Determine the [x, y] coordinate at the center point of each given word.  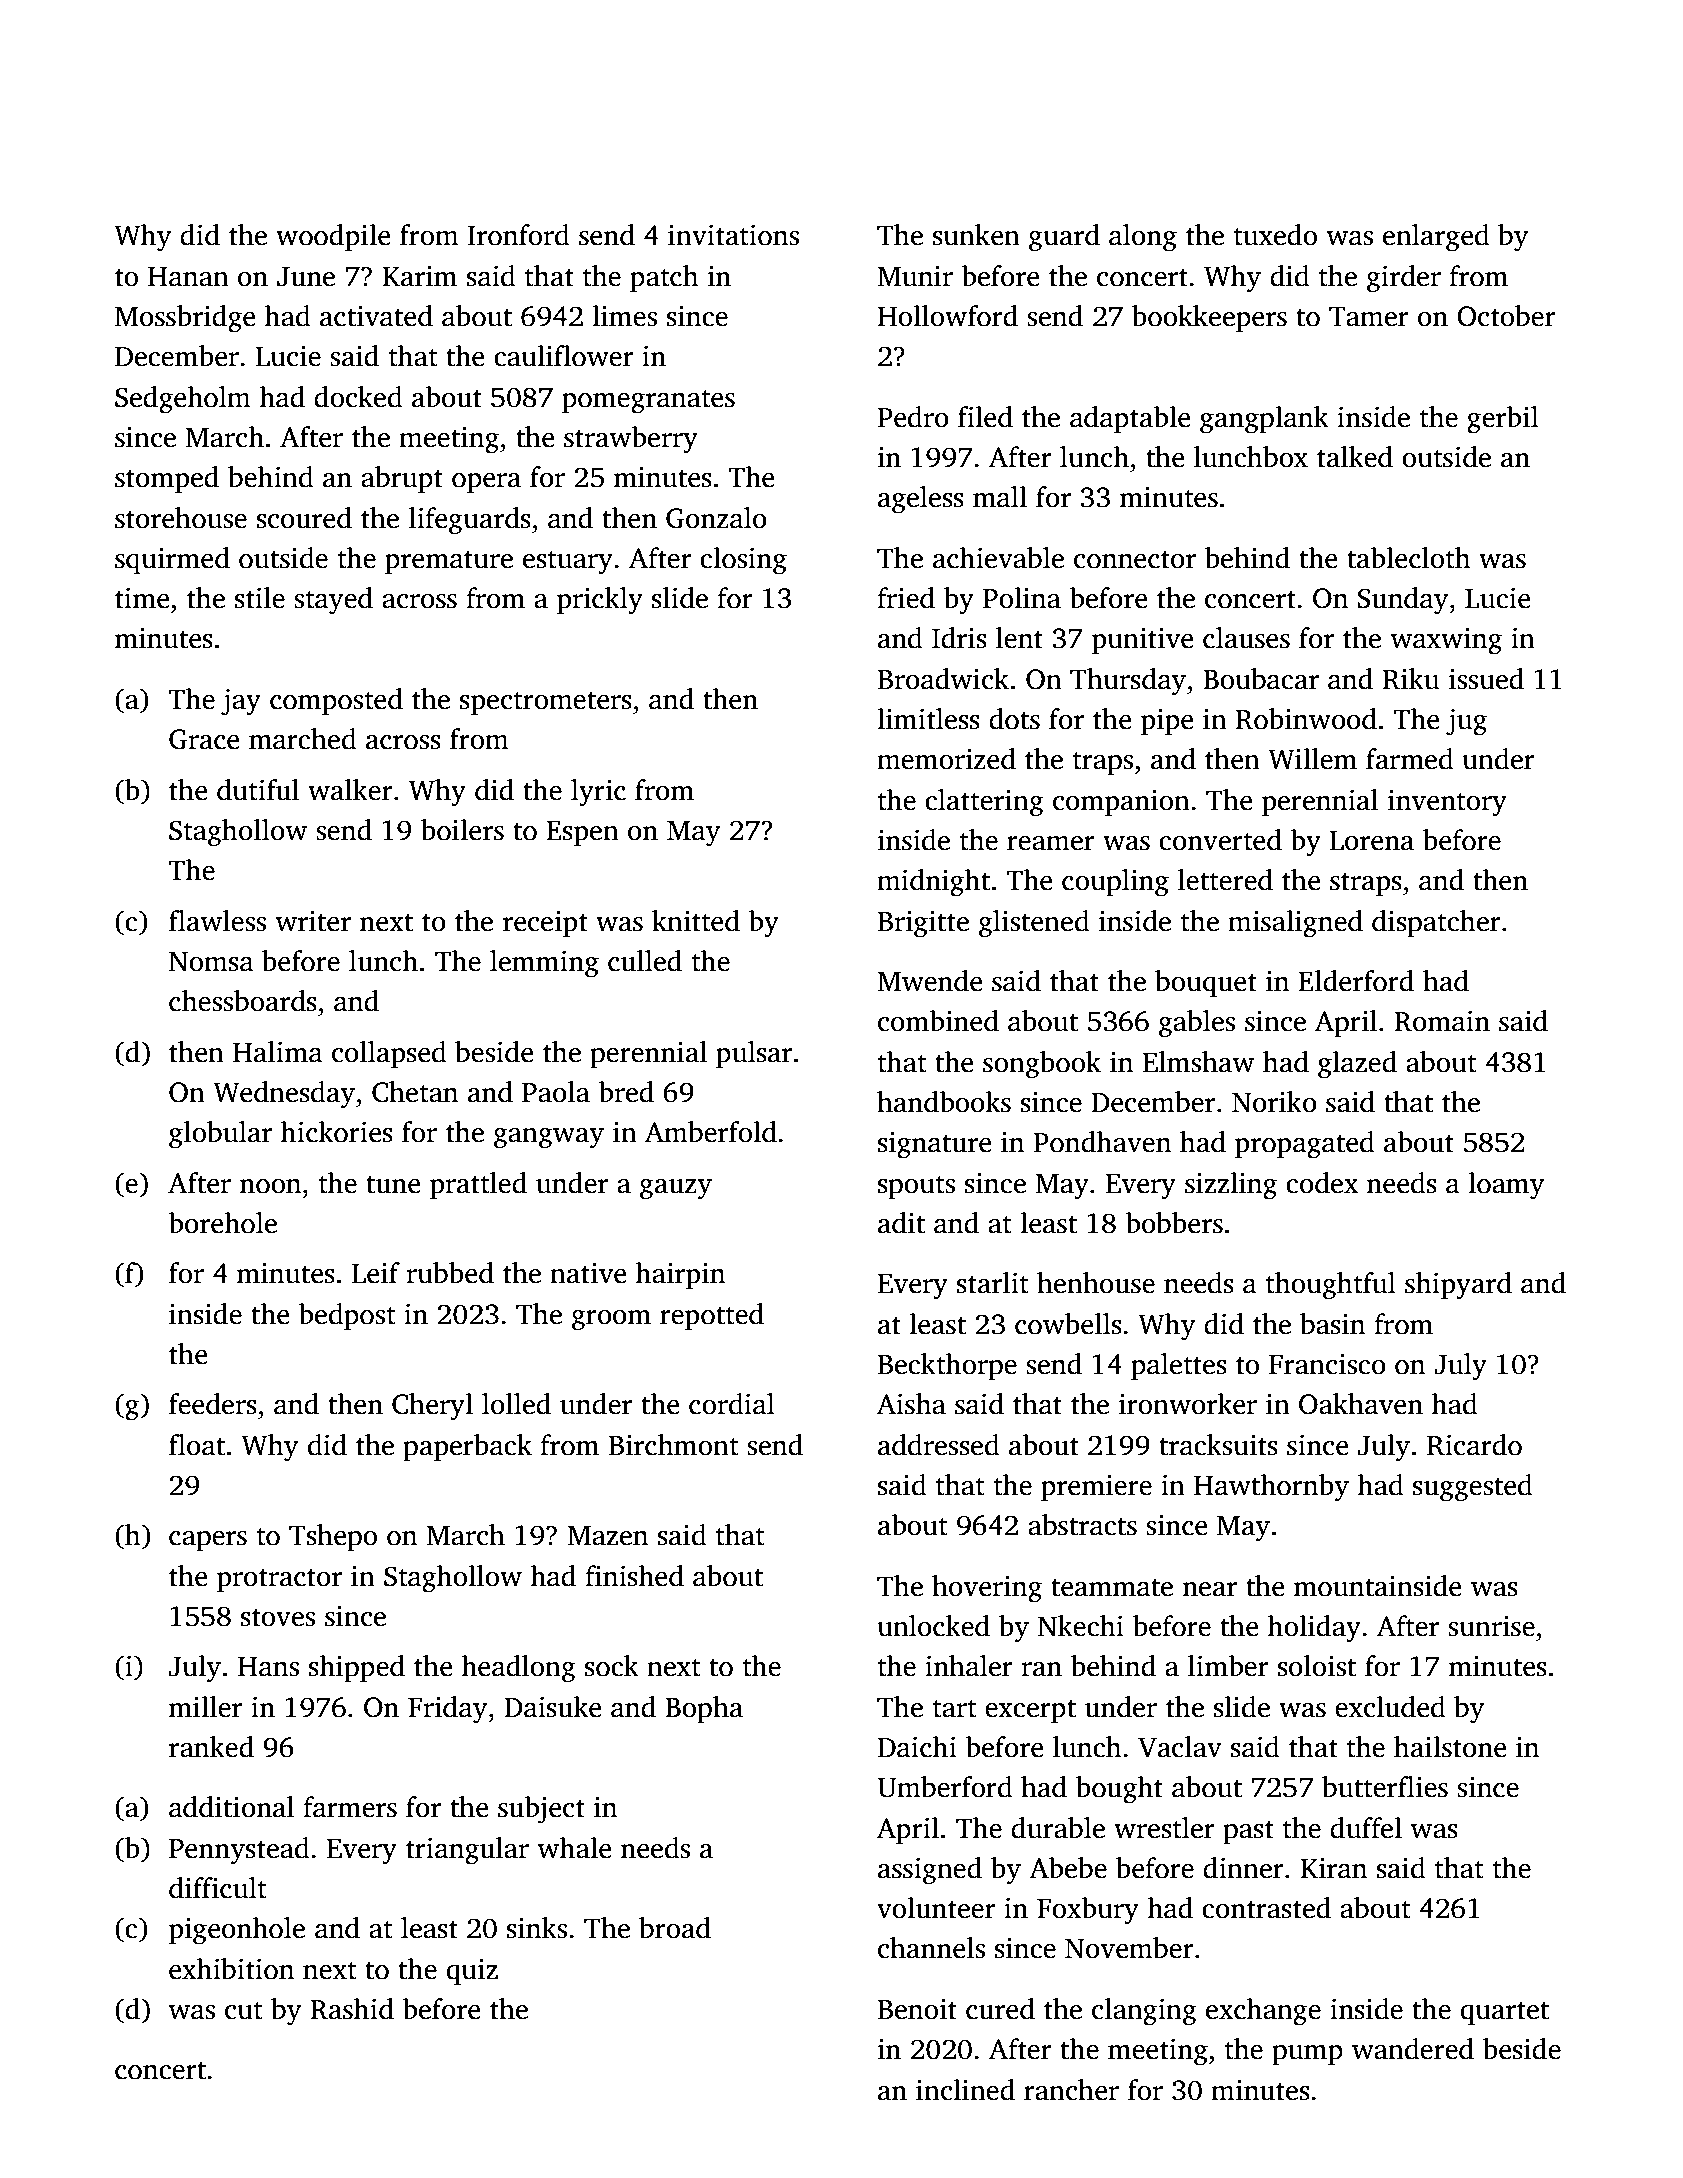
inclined [965, 2090]
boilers [462, 830]
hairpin [680, 1275]
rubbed [450, 1273]
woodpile [333, 237]
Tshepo [333, 1537]
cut [244, 2011]
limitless [928, 719]
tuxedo [1275, 235]
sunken [976, 235]
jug [1466, 722]
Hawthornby [1271, 1488]
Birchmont [674, 1445]
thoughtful [1331, 1286]
